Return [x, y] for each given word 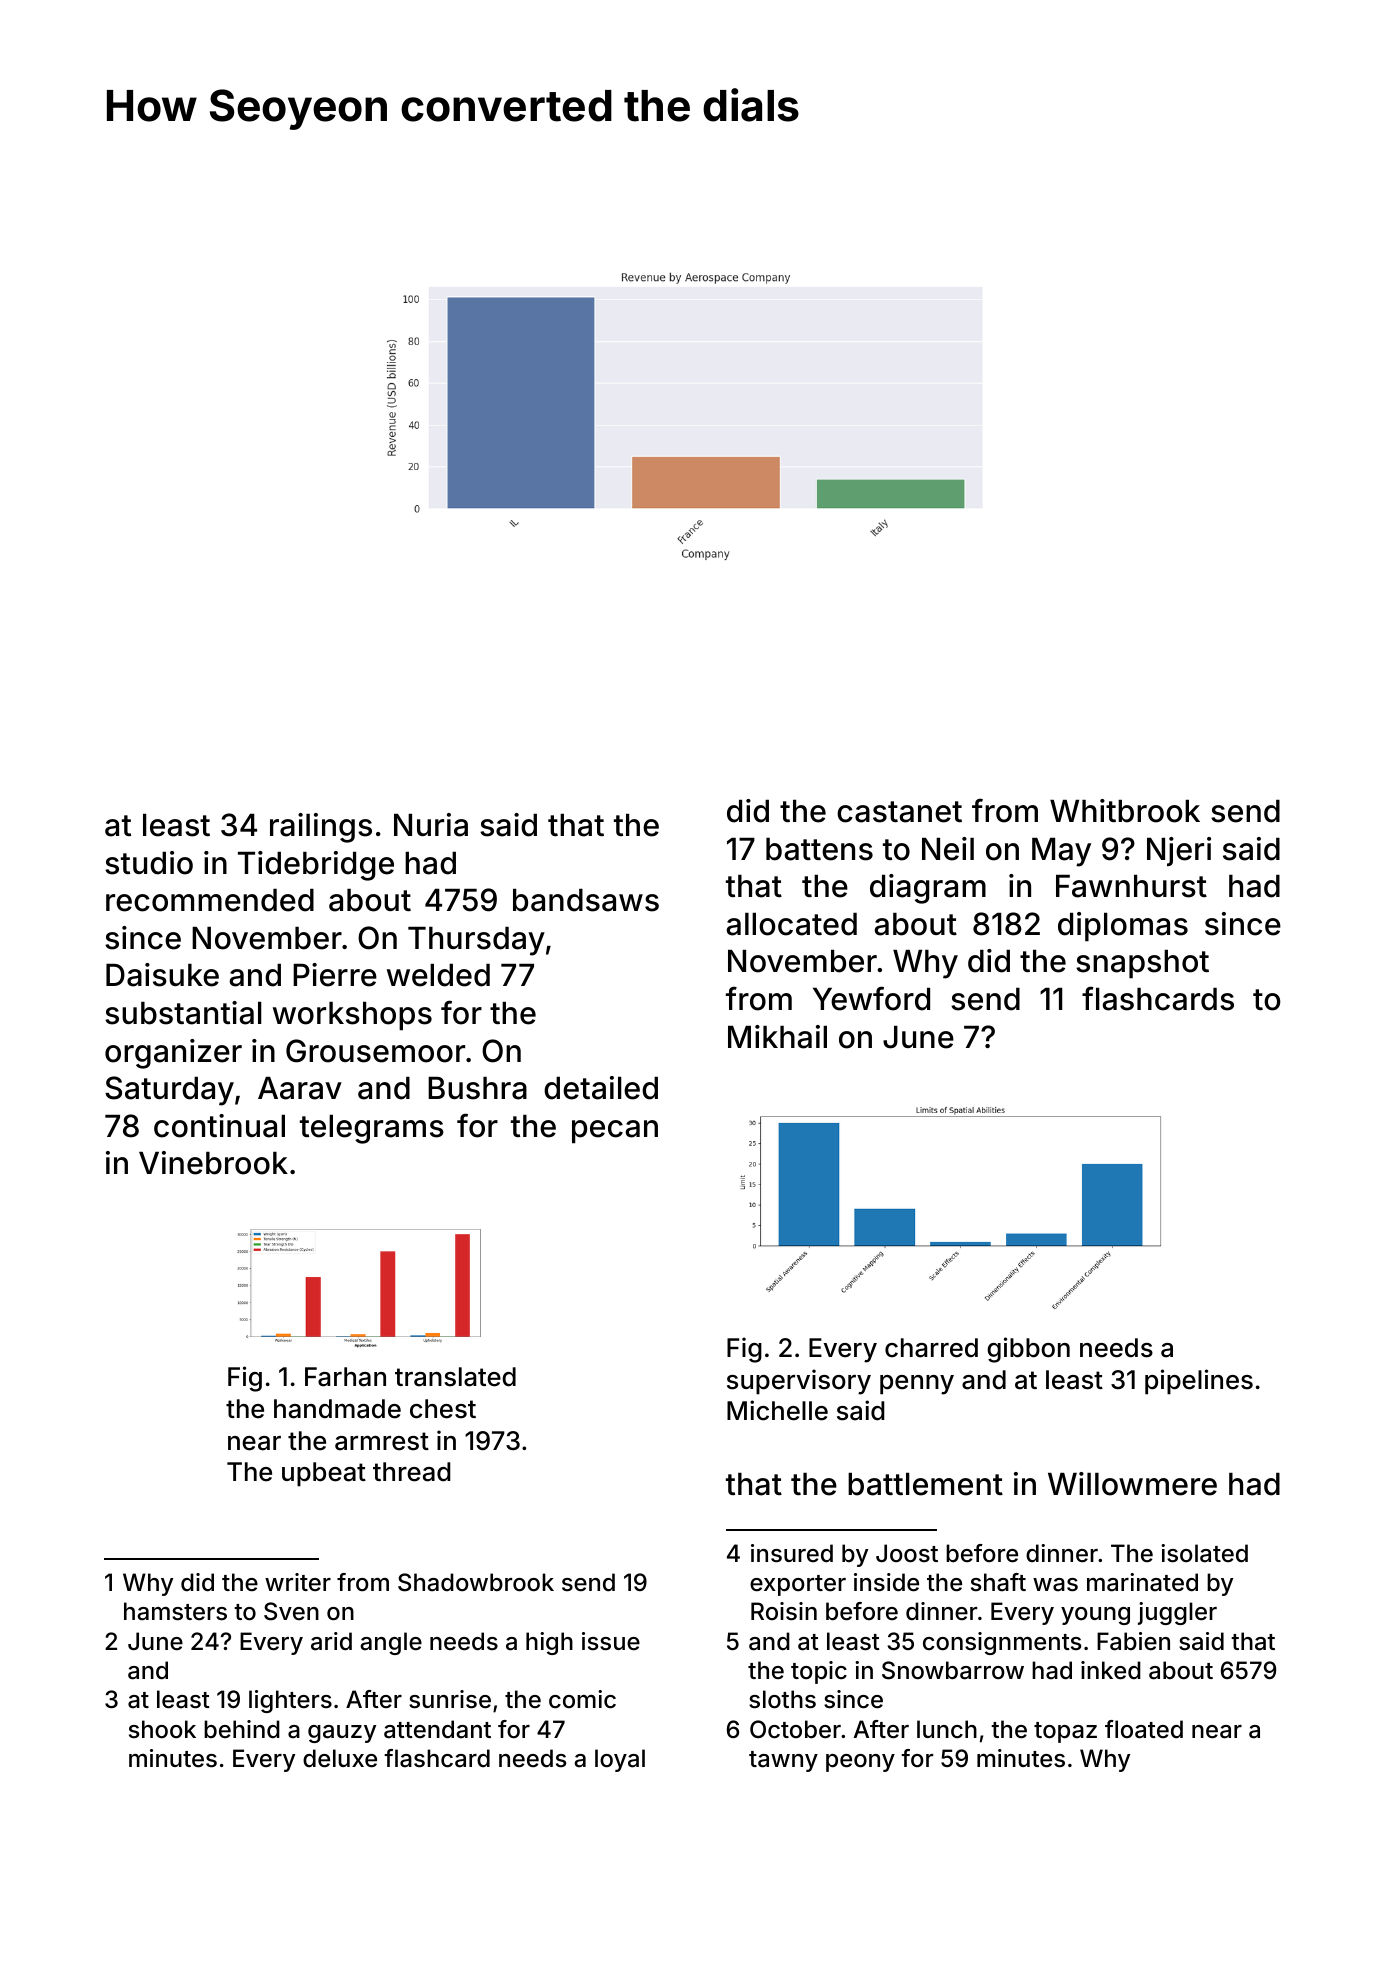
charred [931, 1348]
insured [792, 1553]
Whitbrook [1125, 811]
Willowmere [1132, 1484]
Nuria [431, 825]
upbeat [324, 1474]
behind [242, 1729]
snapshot [1142, 964]
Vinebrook [213, 1163]
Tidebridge [316, 866]
